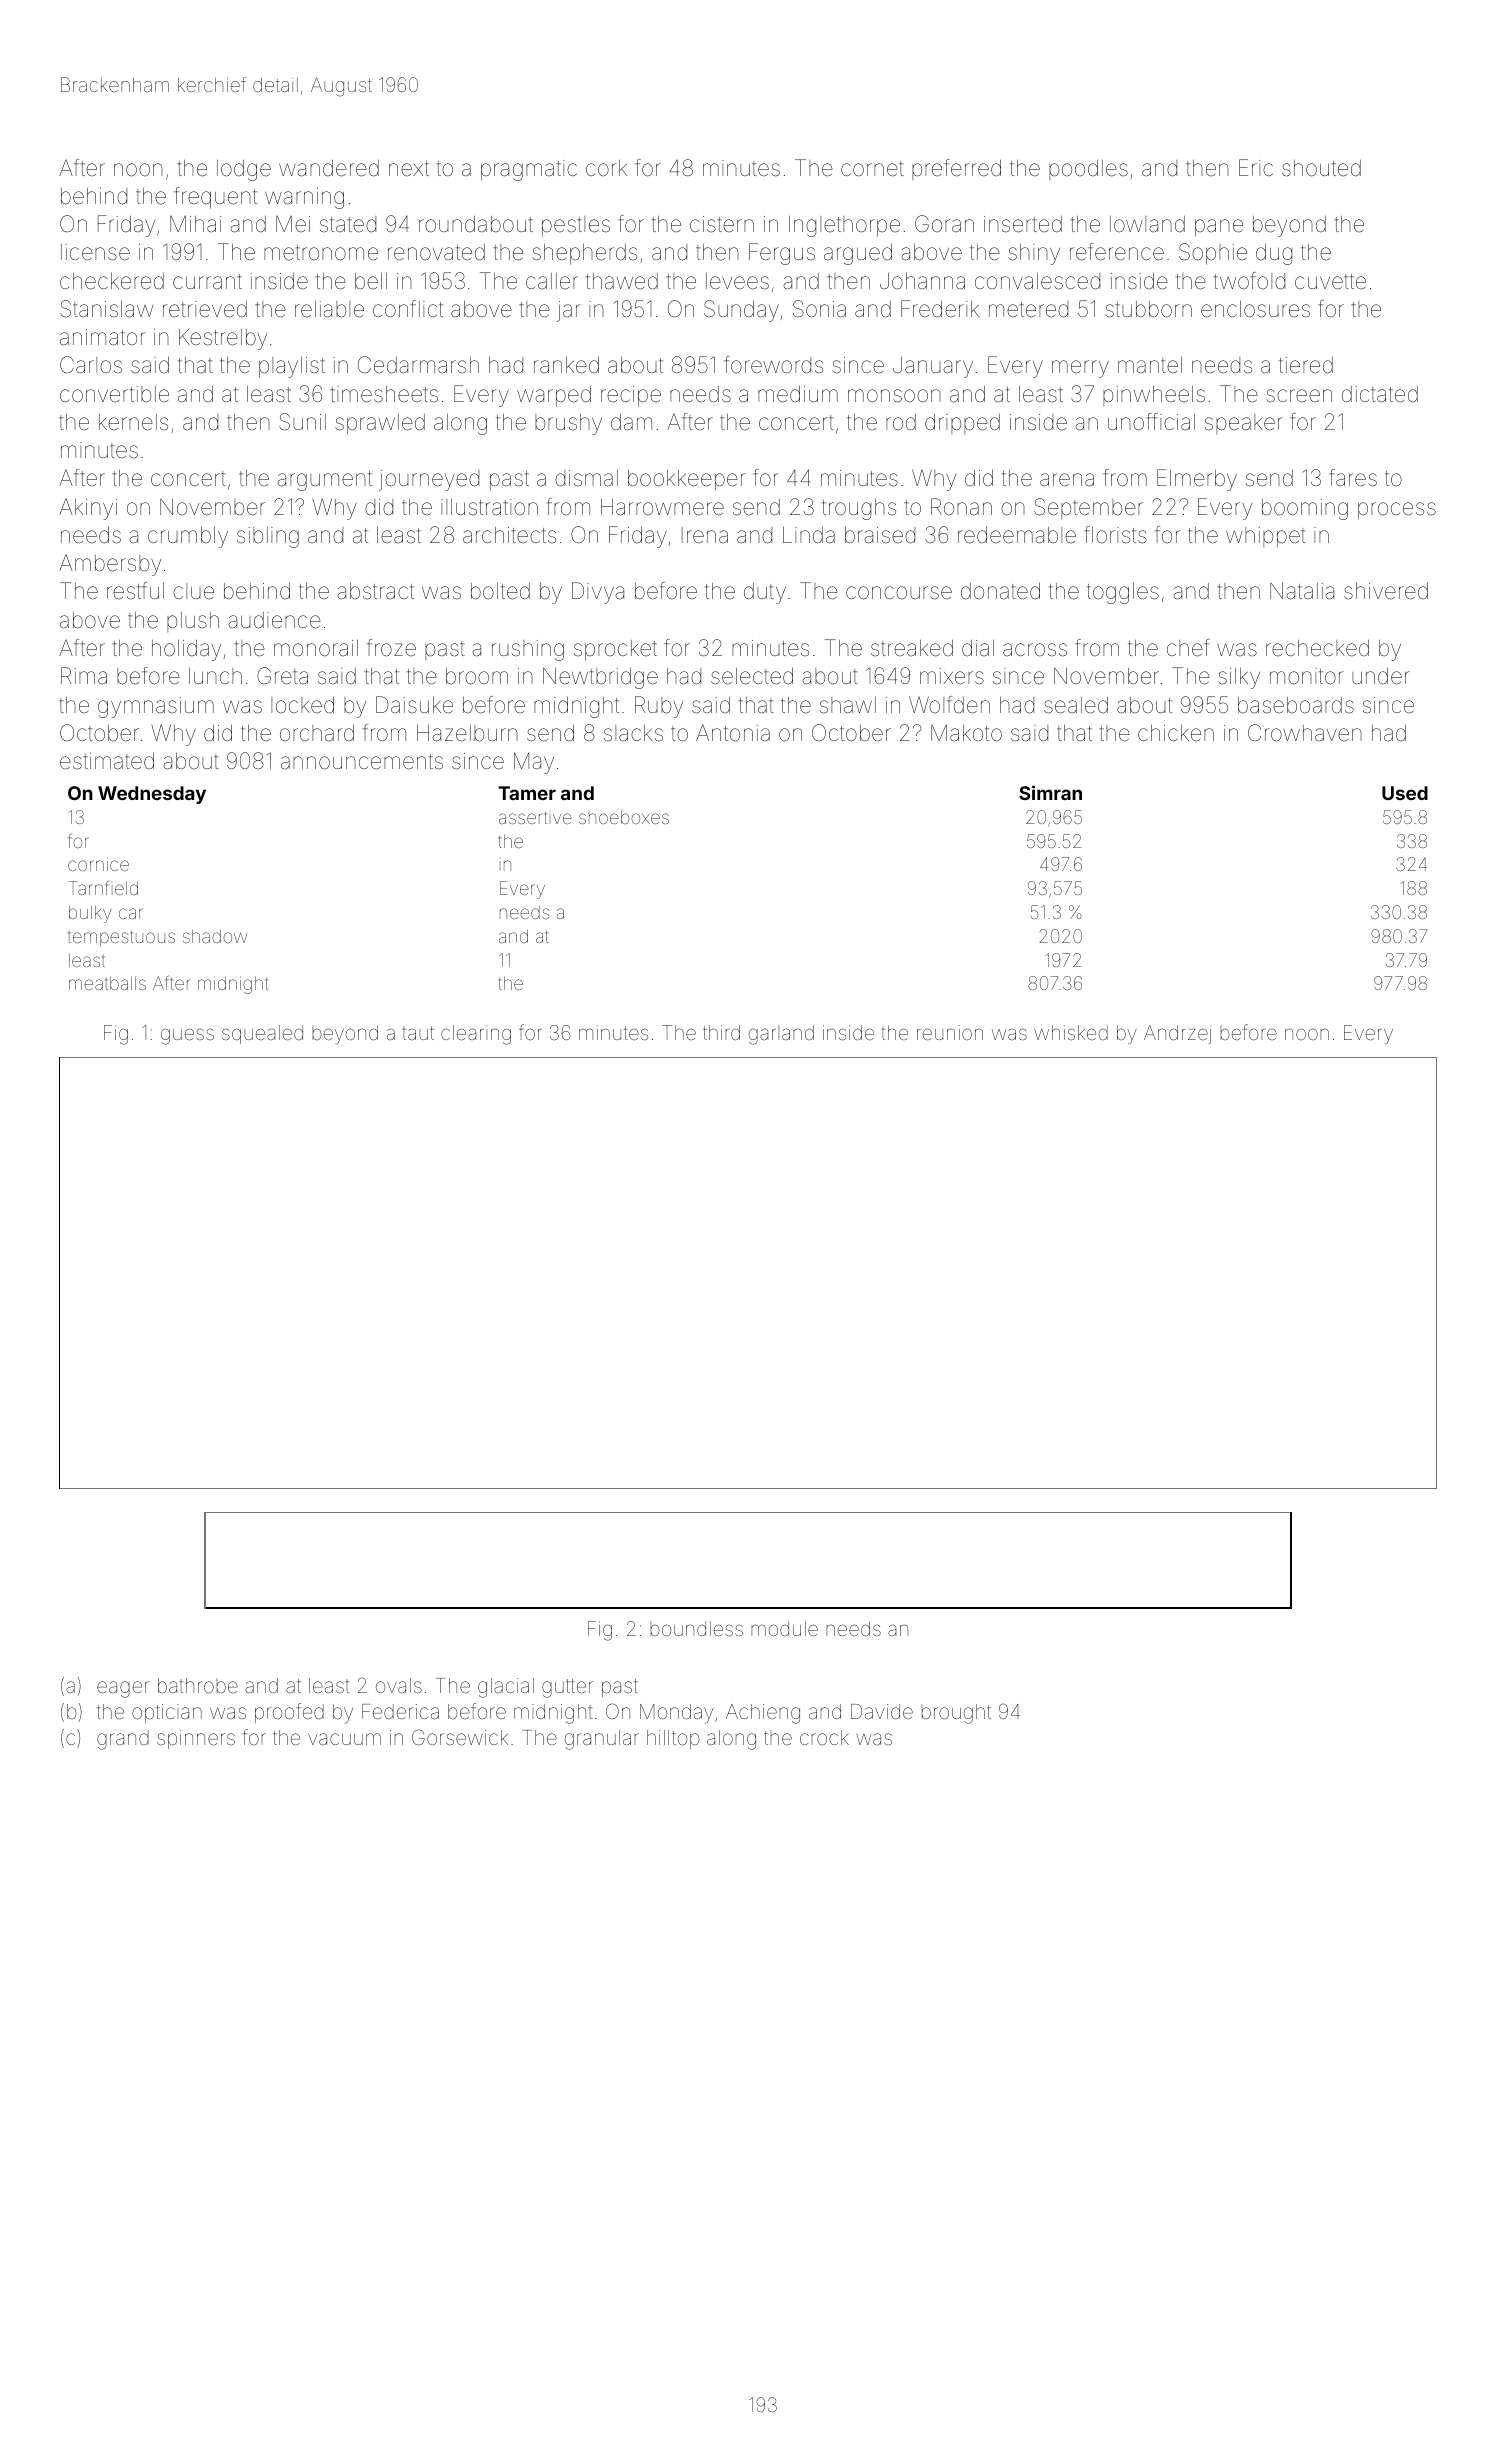 This screenshot has height=2464, width=1496. Describe the element at coordinates (476, 1035) in the screenshot. I see `clearing` at that location.
